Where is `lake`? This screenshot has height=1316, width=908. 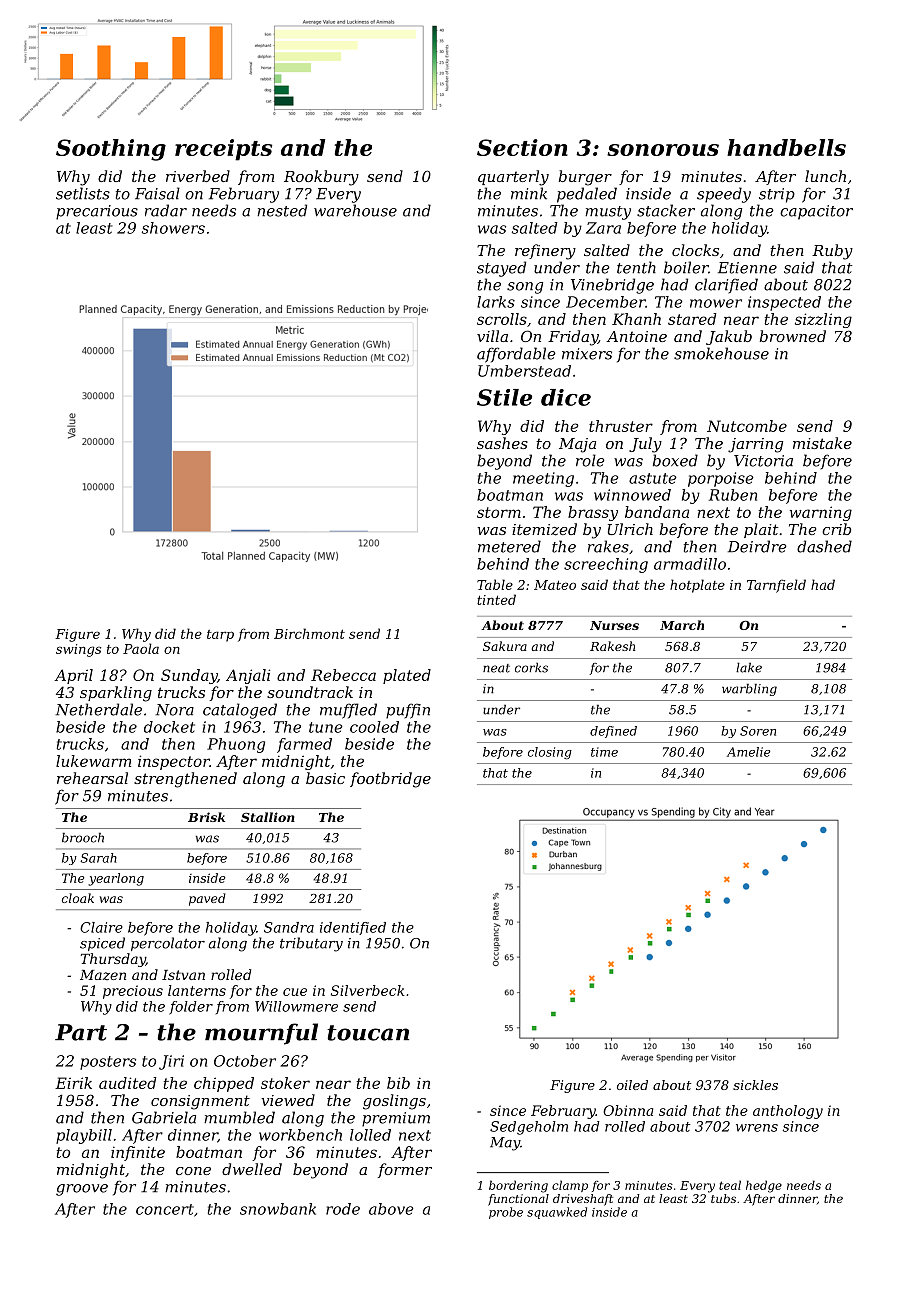 lake is located at coordinates (749, 668).
